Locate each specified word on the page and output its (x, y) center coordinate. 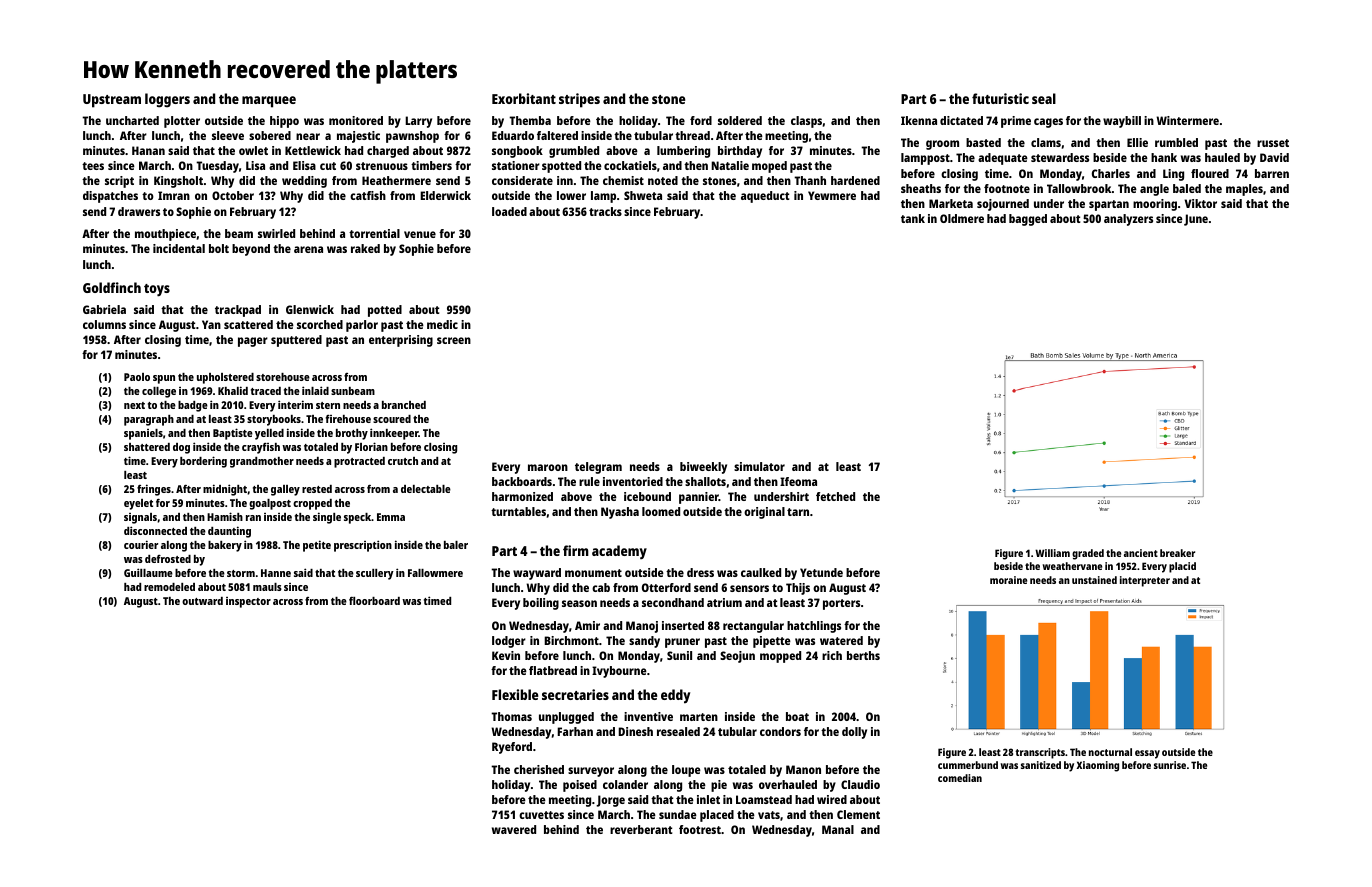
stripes (579, 100)
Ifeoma (798, 481)
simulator (759, 466)
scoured (392, 419)
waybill (1122, 122)
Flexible (515, 694)
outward (202, 601)
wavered (514, 829)
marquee (269, 102)
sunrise (1170, 765)
